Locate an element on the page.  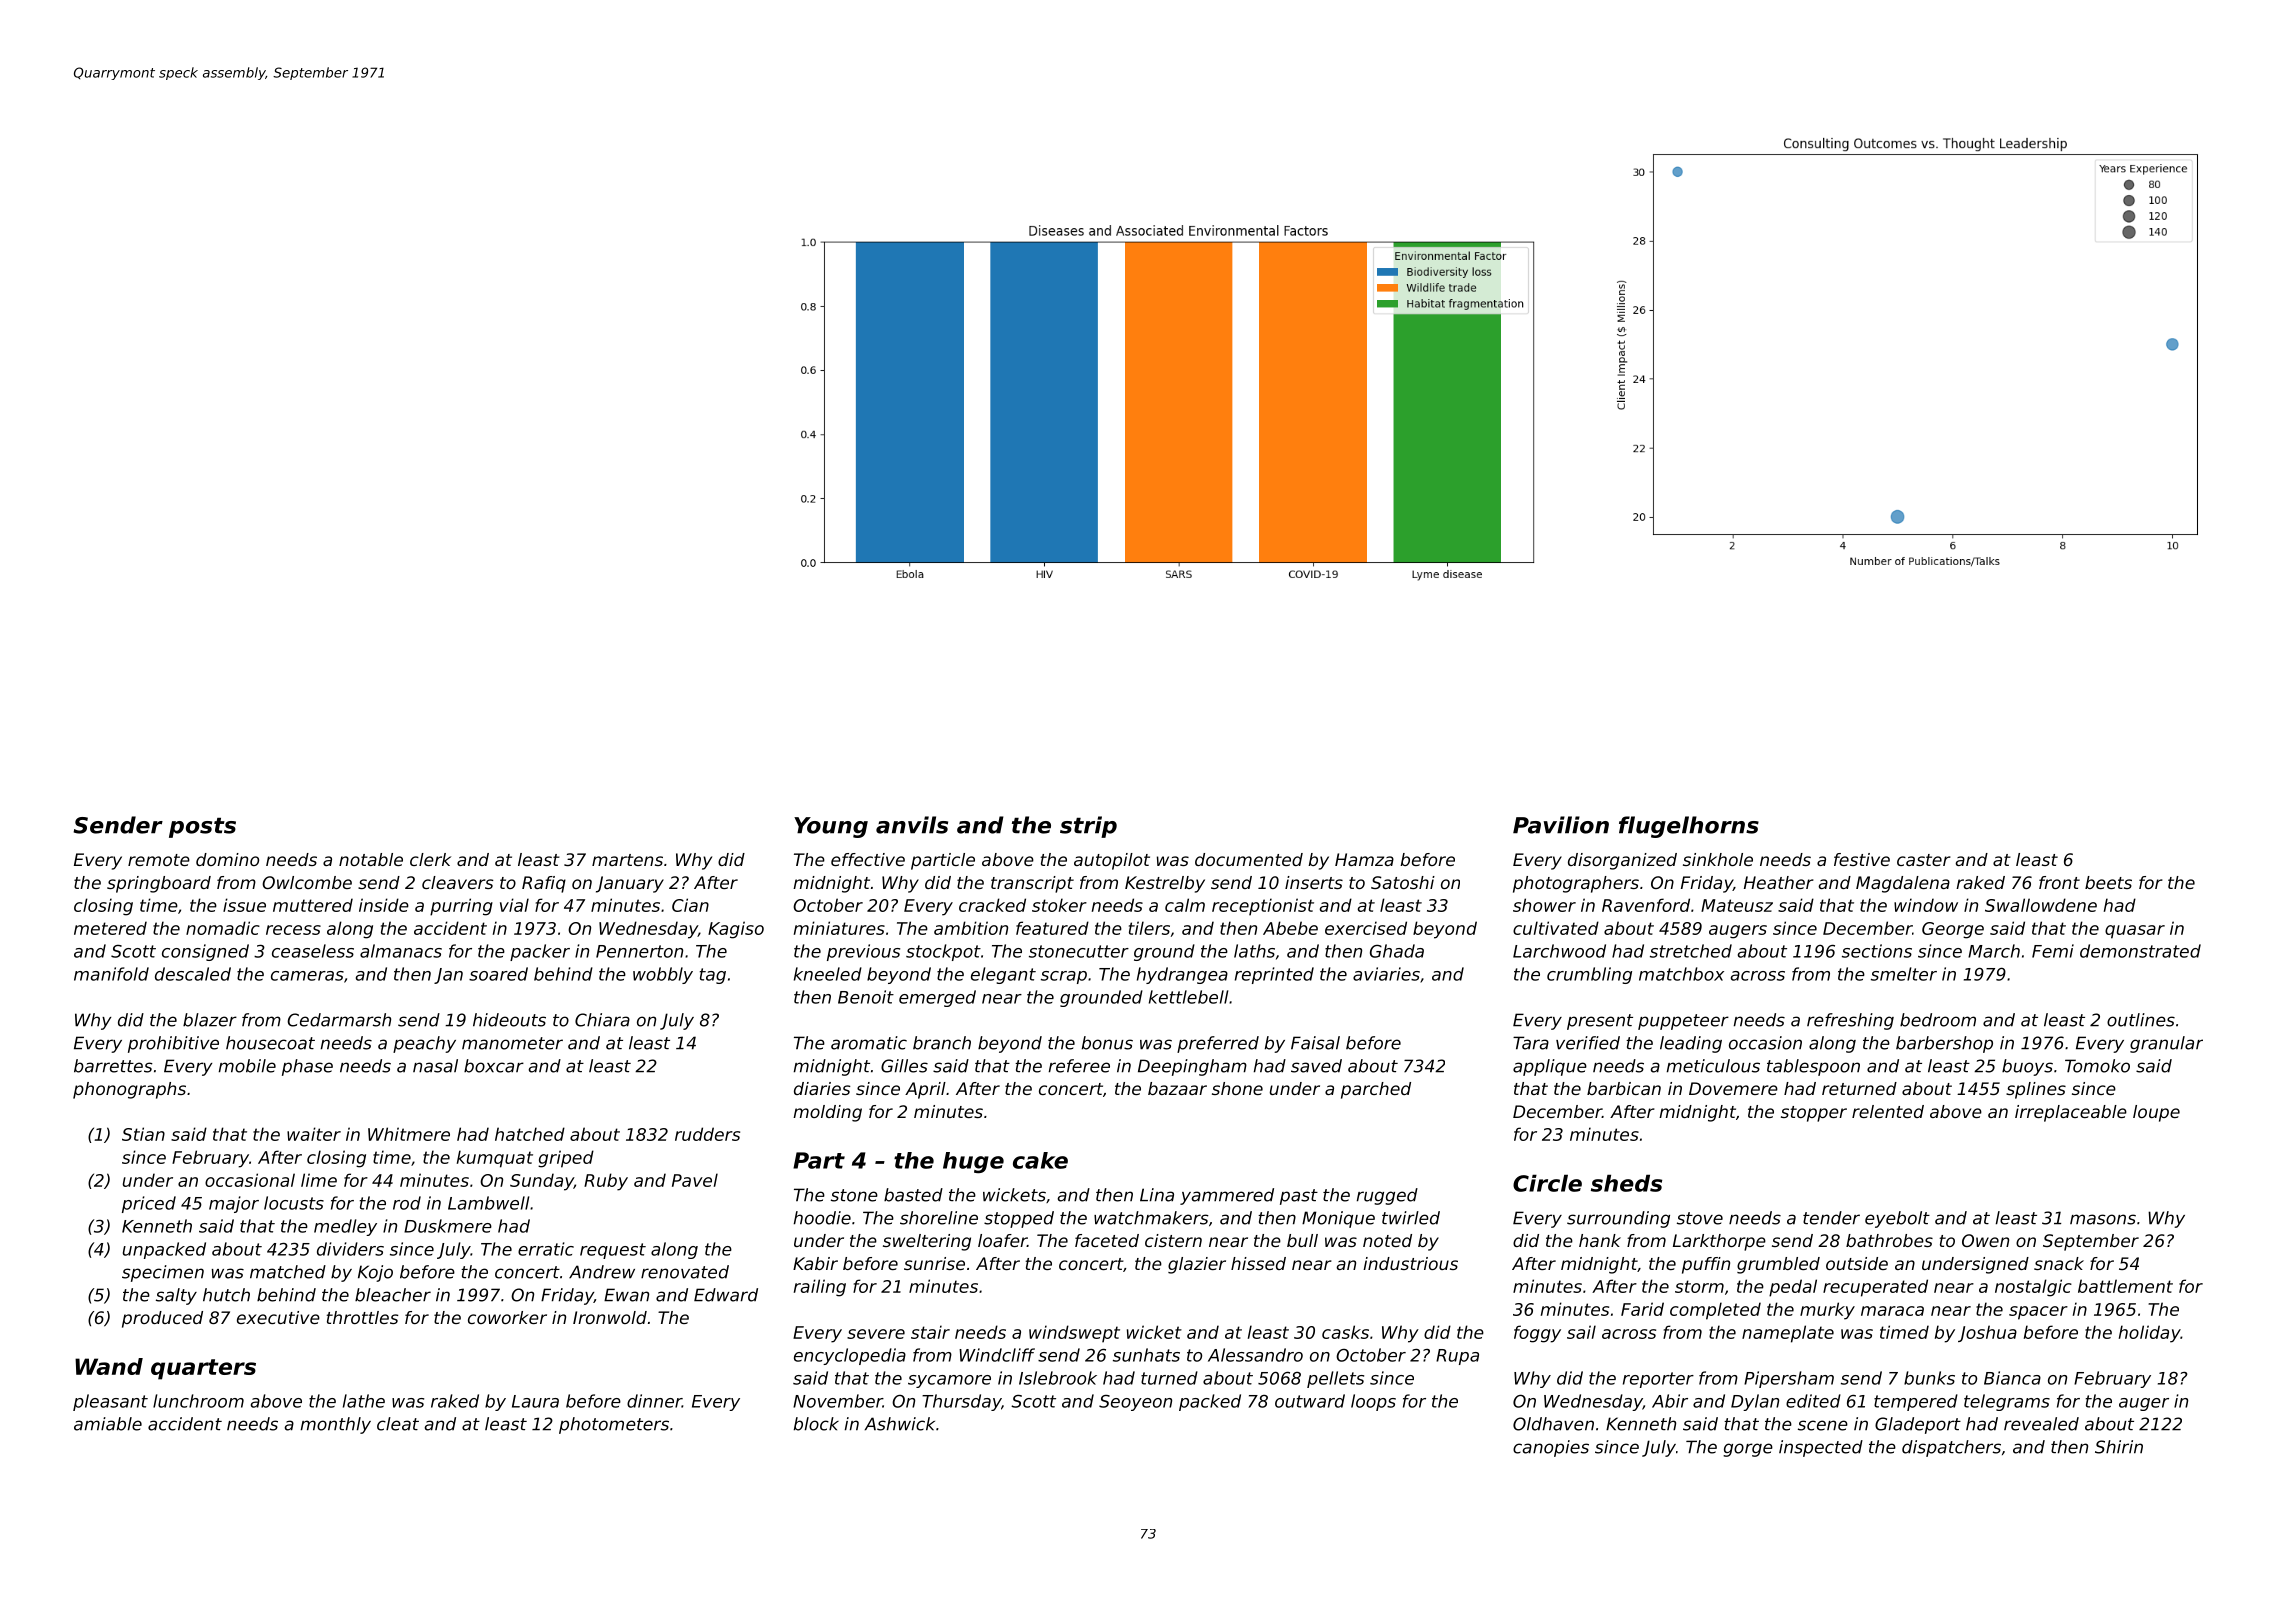
flugelhorns is located at coordinates (1689, 827).
